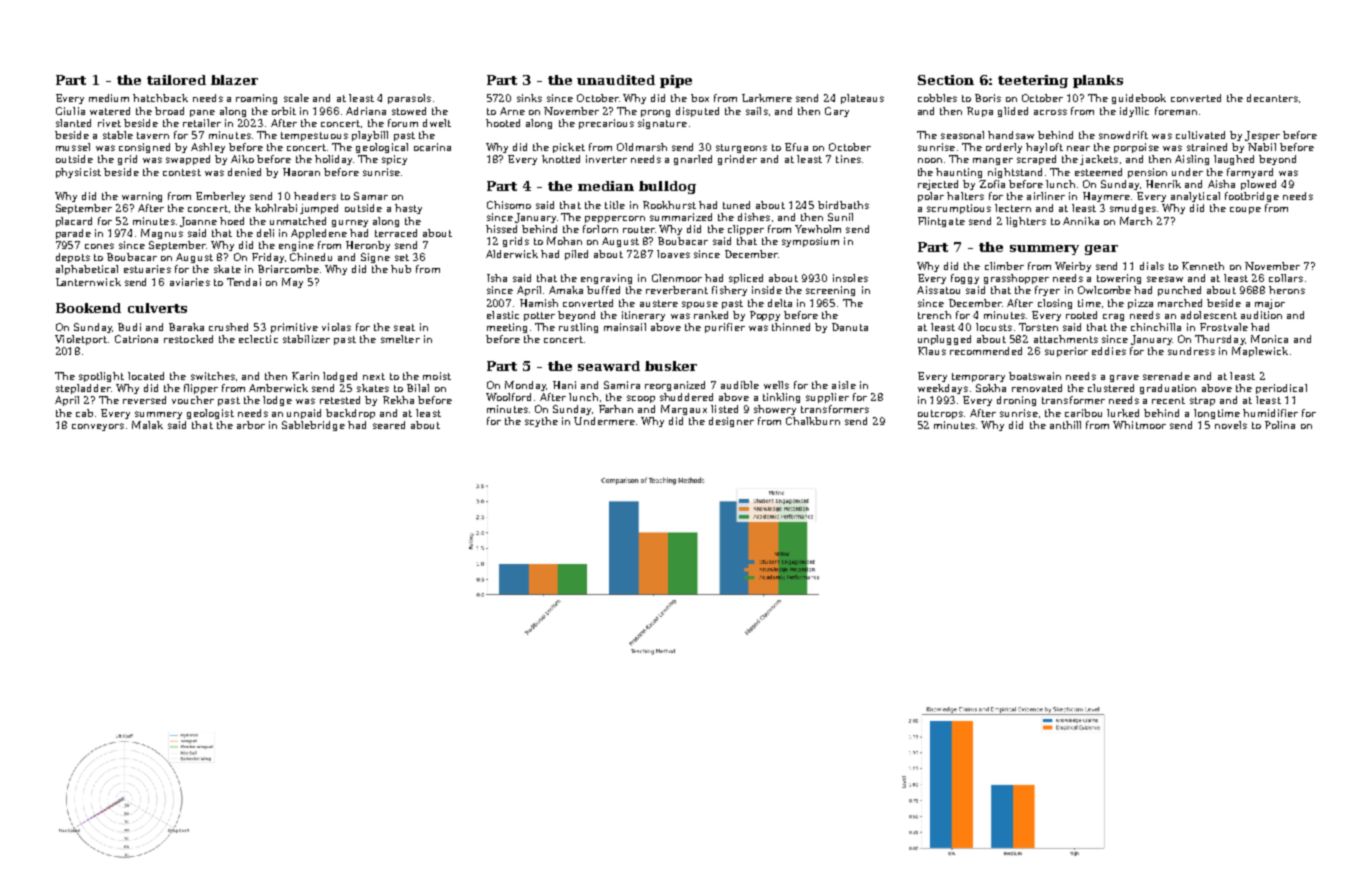  What do you see at coordinates (1066, 339) in the document?
I see `attachments` at bounding box center [1066, 339].
